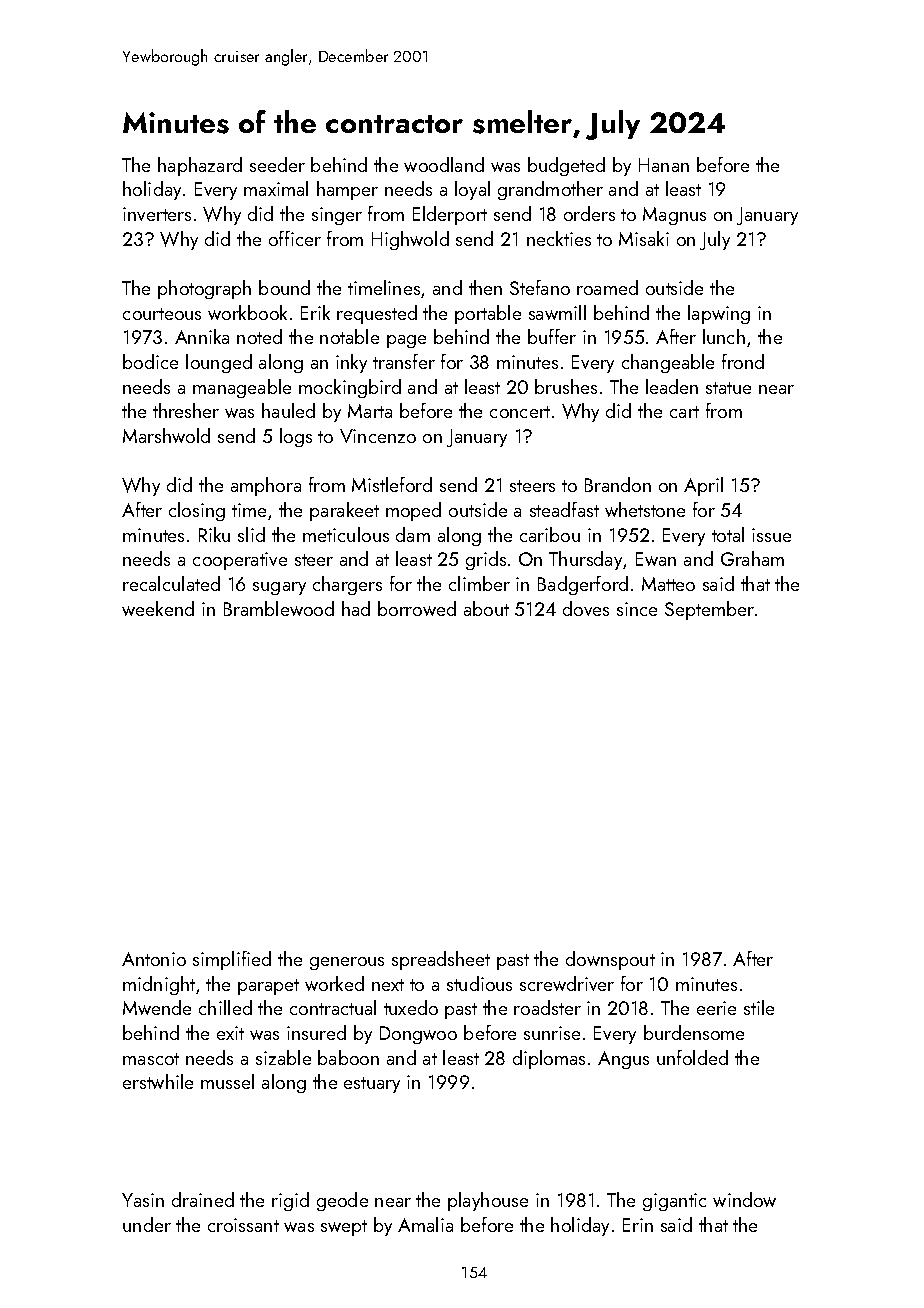  Describe the element at coordinates (486, 560) in the document. I see `grids` at that location.
